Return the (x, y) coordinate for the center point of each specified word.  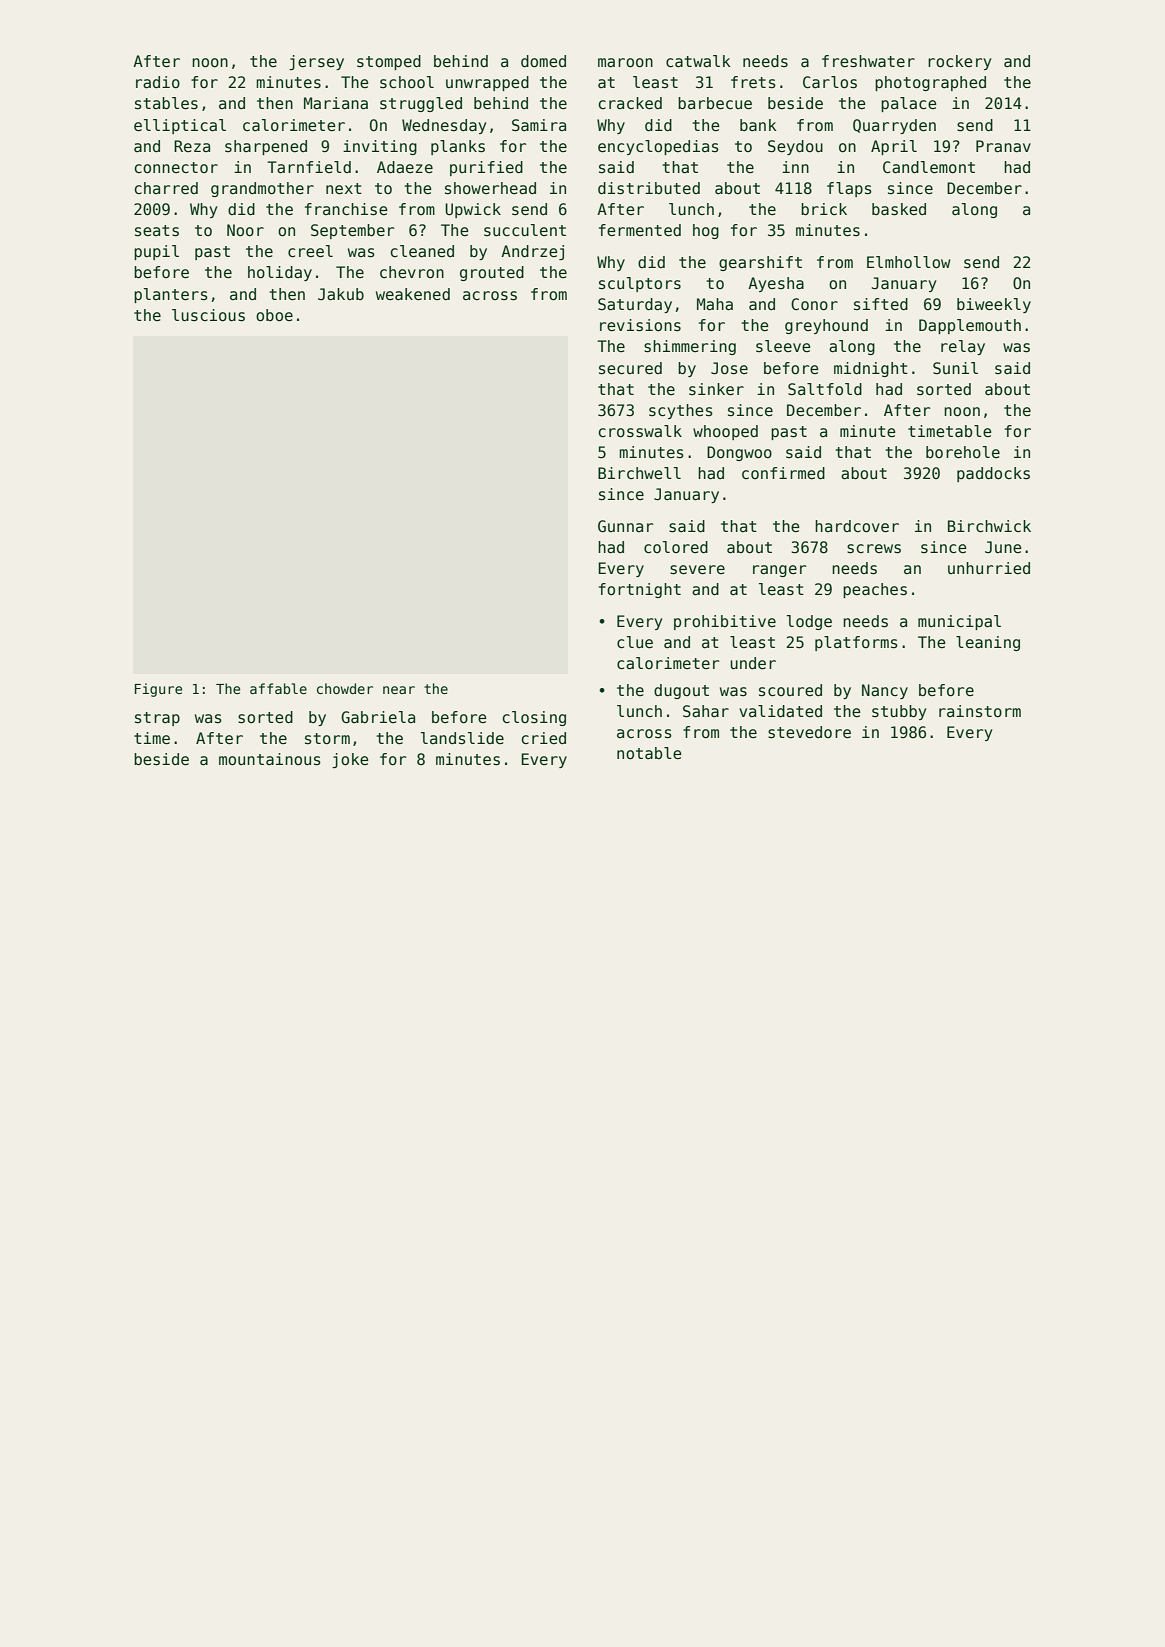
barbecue (715, 103)
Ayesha (776, 284)
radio (158, 82)
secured (630, 368)
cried (543, 738)
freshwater (868, 61)
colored (676, 547)
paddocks (993, 474)
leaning (988, 643)
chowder (345, 688)
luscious (208, 315)
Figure (158, 690)
